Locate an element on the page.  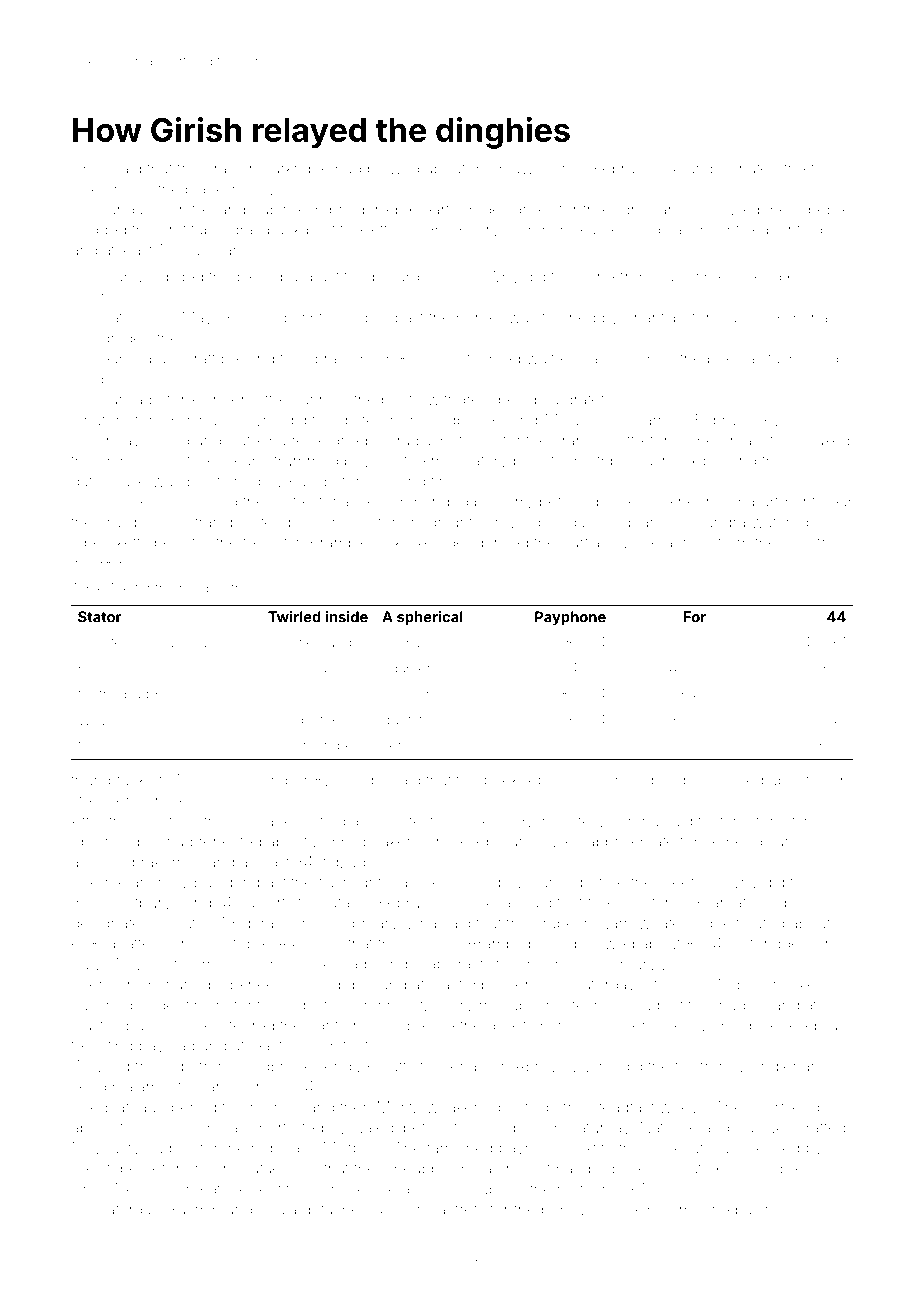
budget is located at coordinates (147, 696).
